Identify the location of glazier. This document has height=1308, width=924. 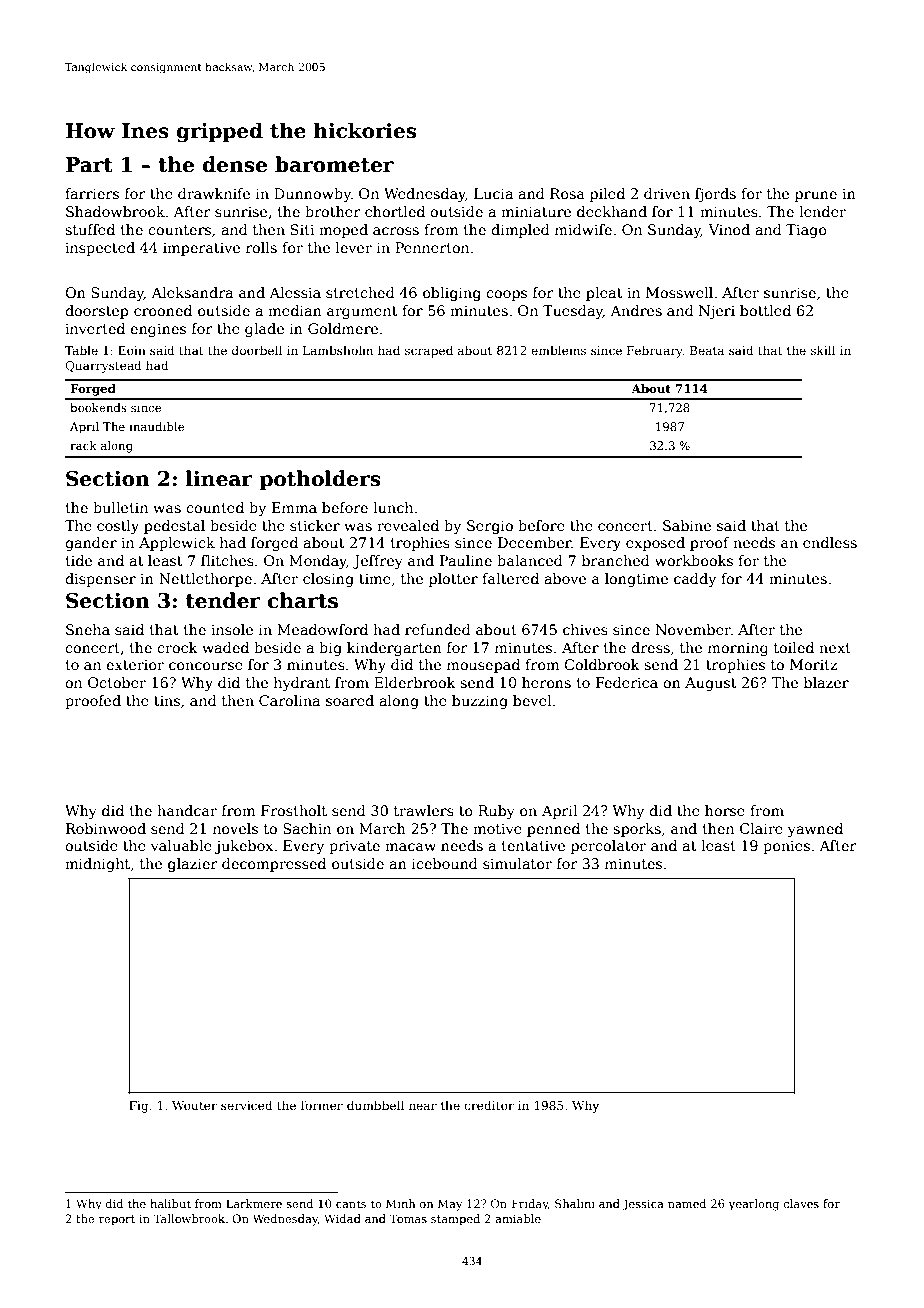
(193, 865).
